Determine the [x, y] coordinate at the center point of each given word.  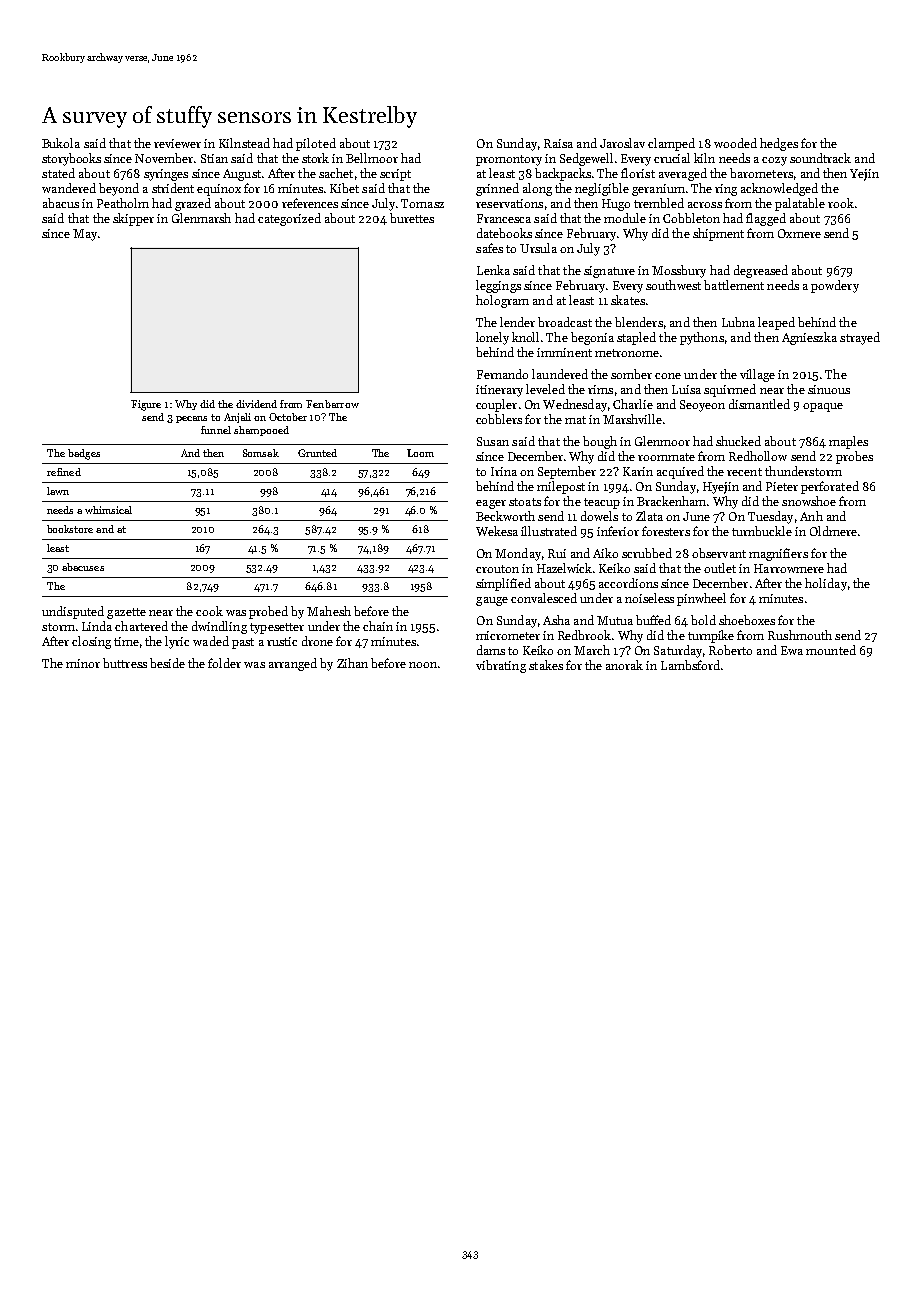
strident [173, 188]
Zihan [352, 663]
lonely [492, 338]
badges [84, 454]
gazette [126, 613]
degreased [761, 271]
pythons [702, 338]
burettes [412, 218]
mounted [831, 650]
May [85, 235]
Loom [420, 453]
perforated [830, 487]
